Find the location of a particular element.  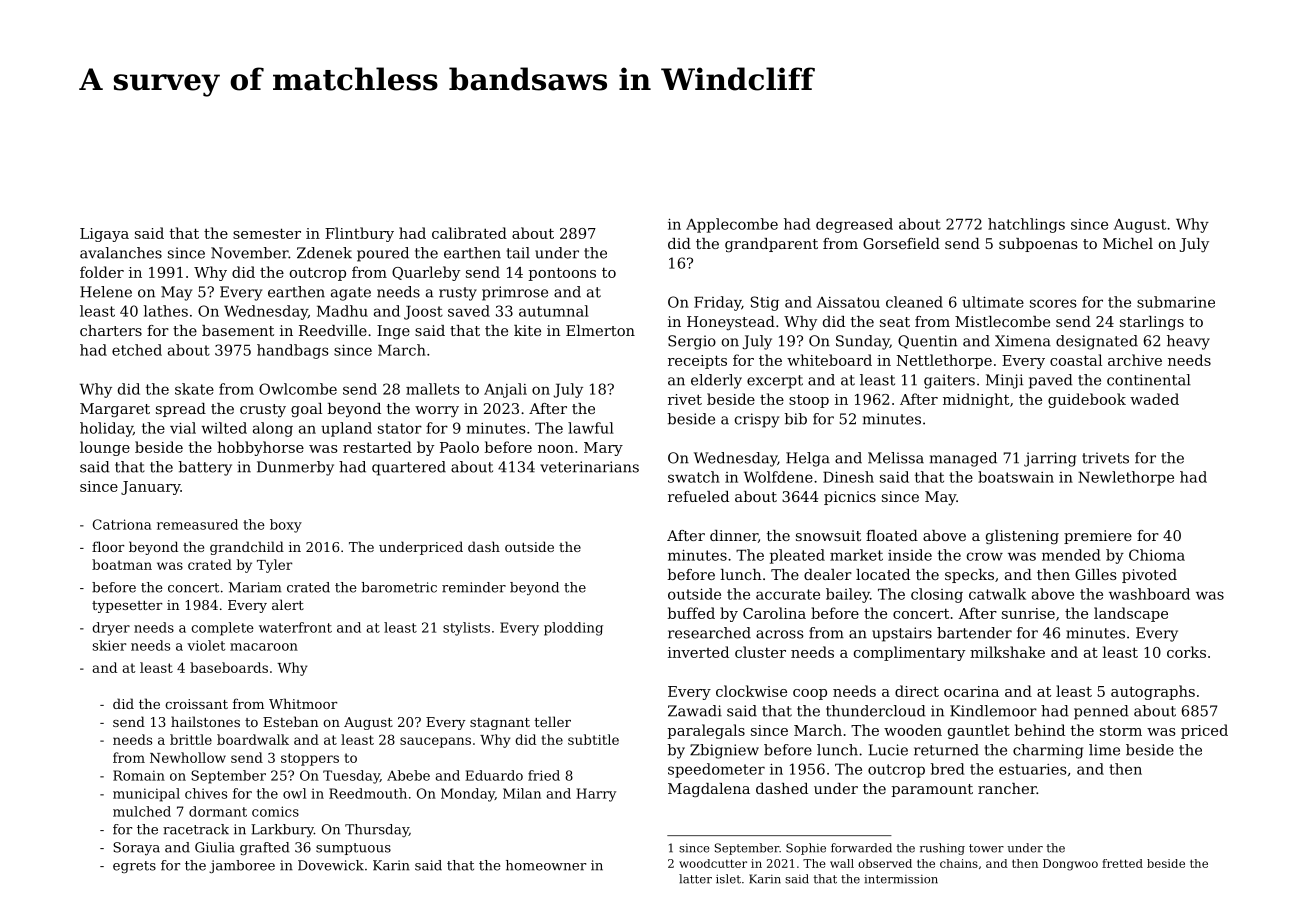

Quarleby is located at coordinates (426, 273).
